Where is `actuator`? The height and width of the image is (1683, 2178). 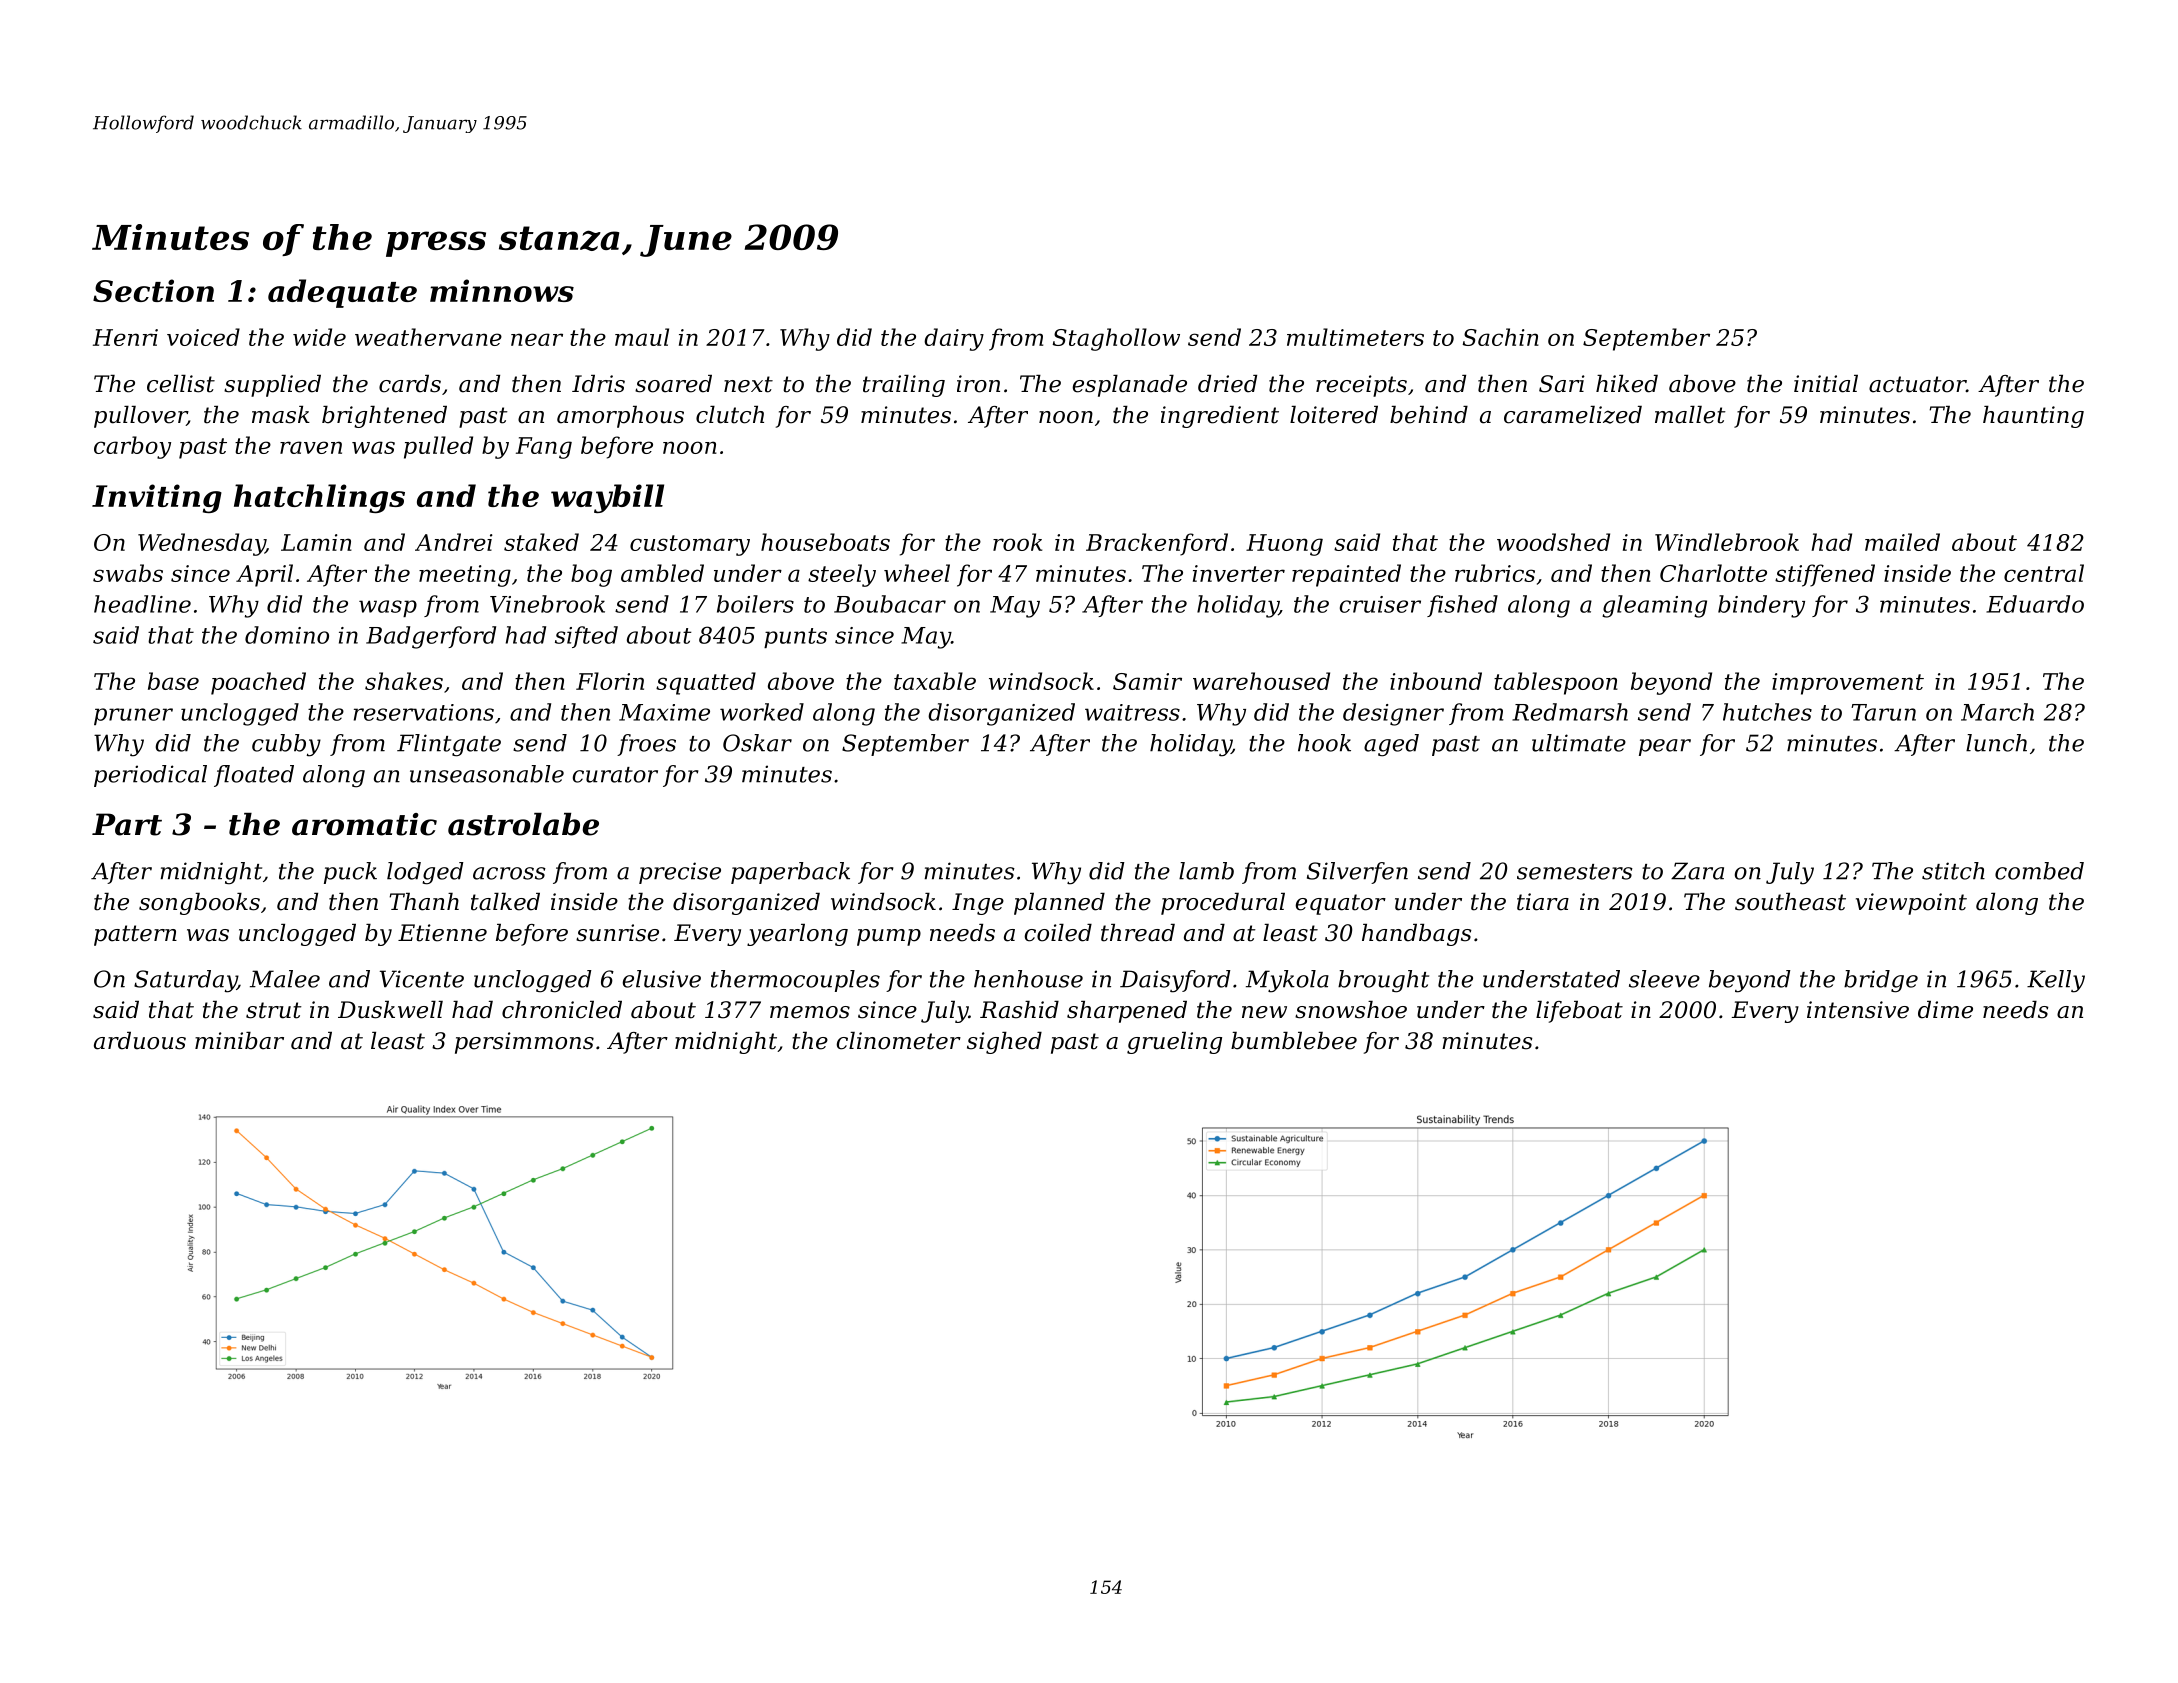
actuator is located at coordinates (1917, 384).
